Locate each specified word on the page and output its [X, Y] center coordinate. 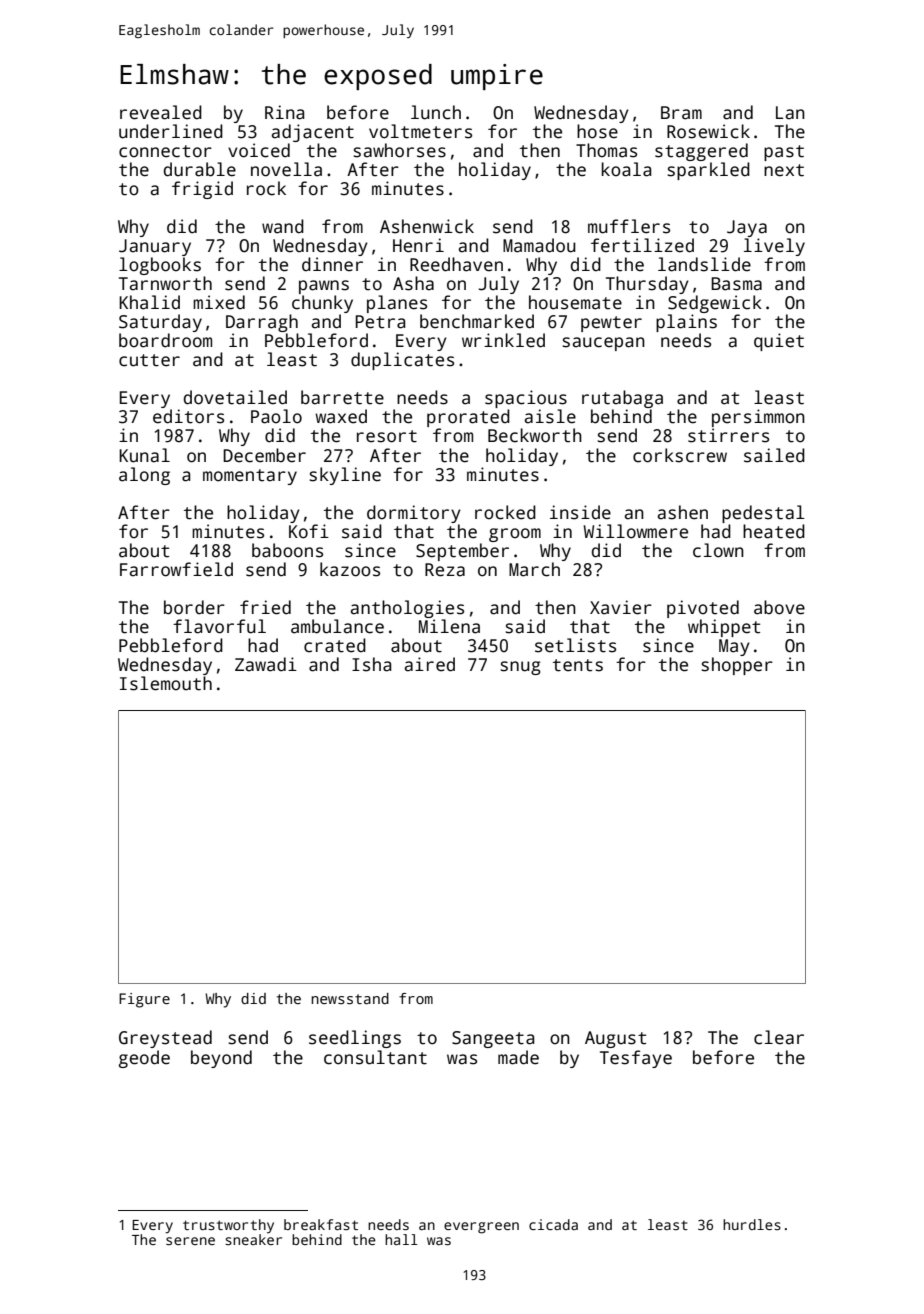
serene [190, 1241]
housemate [575, 302]
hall [401, 1239]
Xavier [621, 607]
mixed [219, 302]
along [144, 476]
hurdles [752, 1224]
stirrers [728, 435]
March [534, 569]
